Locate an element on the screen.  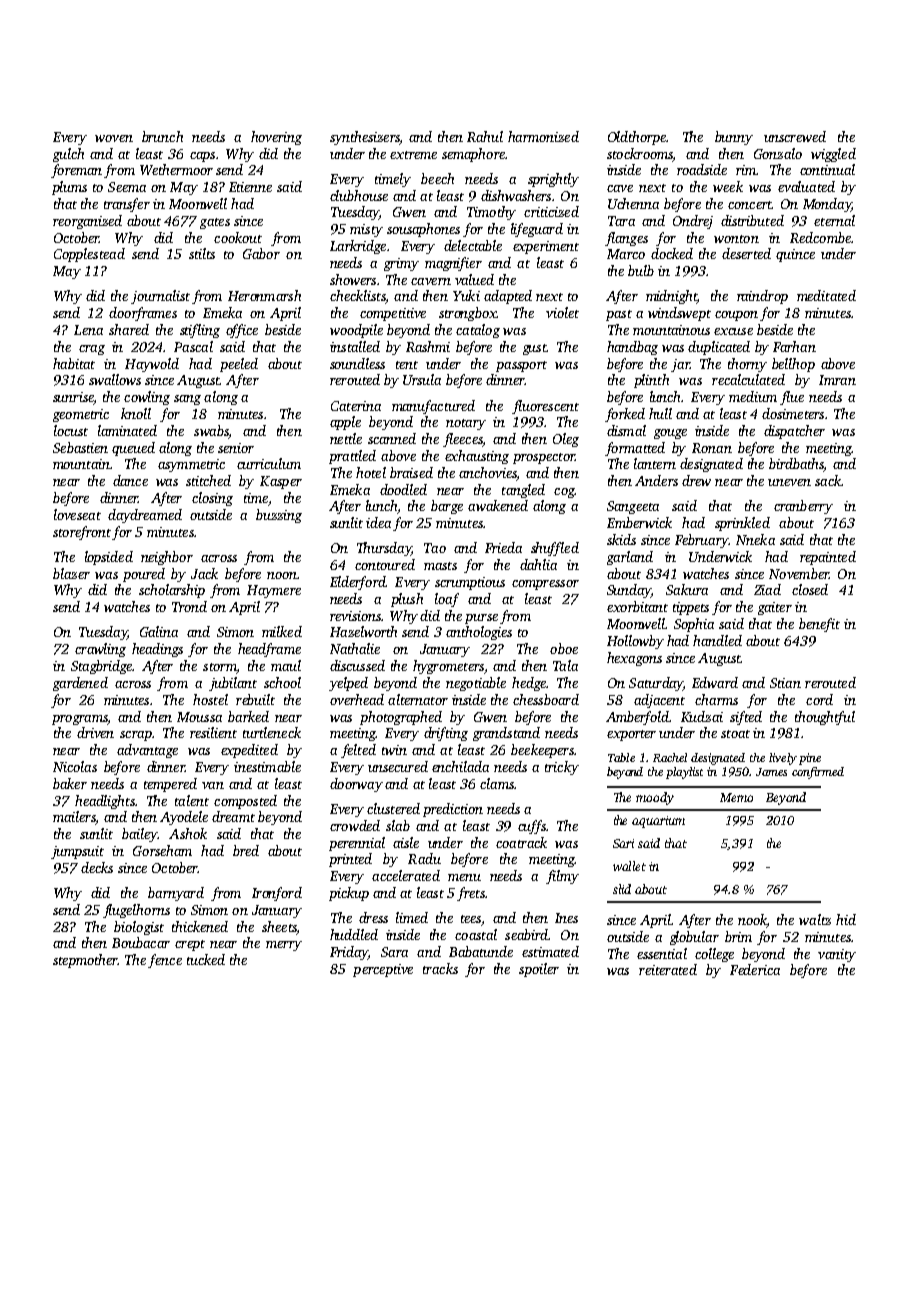
perceptive is located at coordinates (383, 970).
